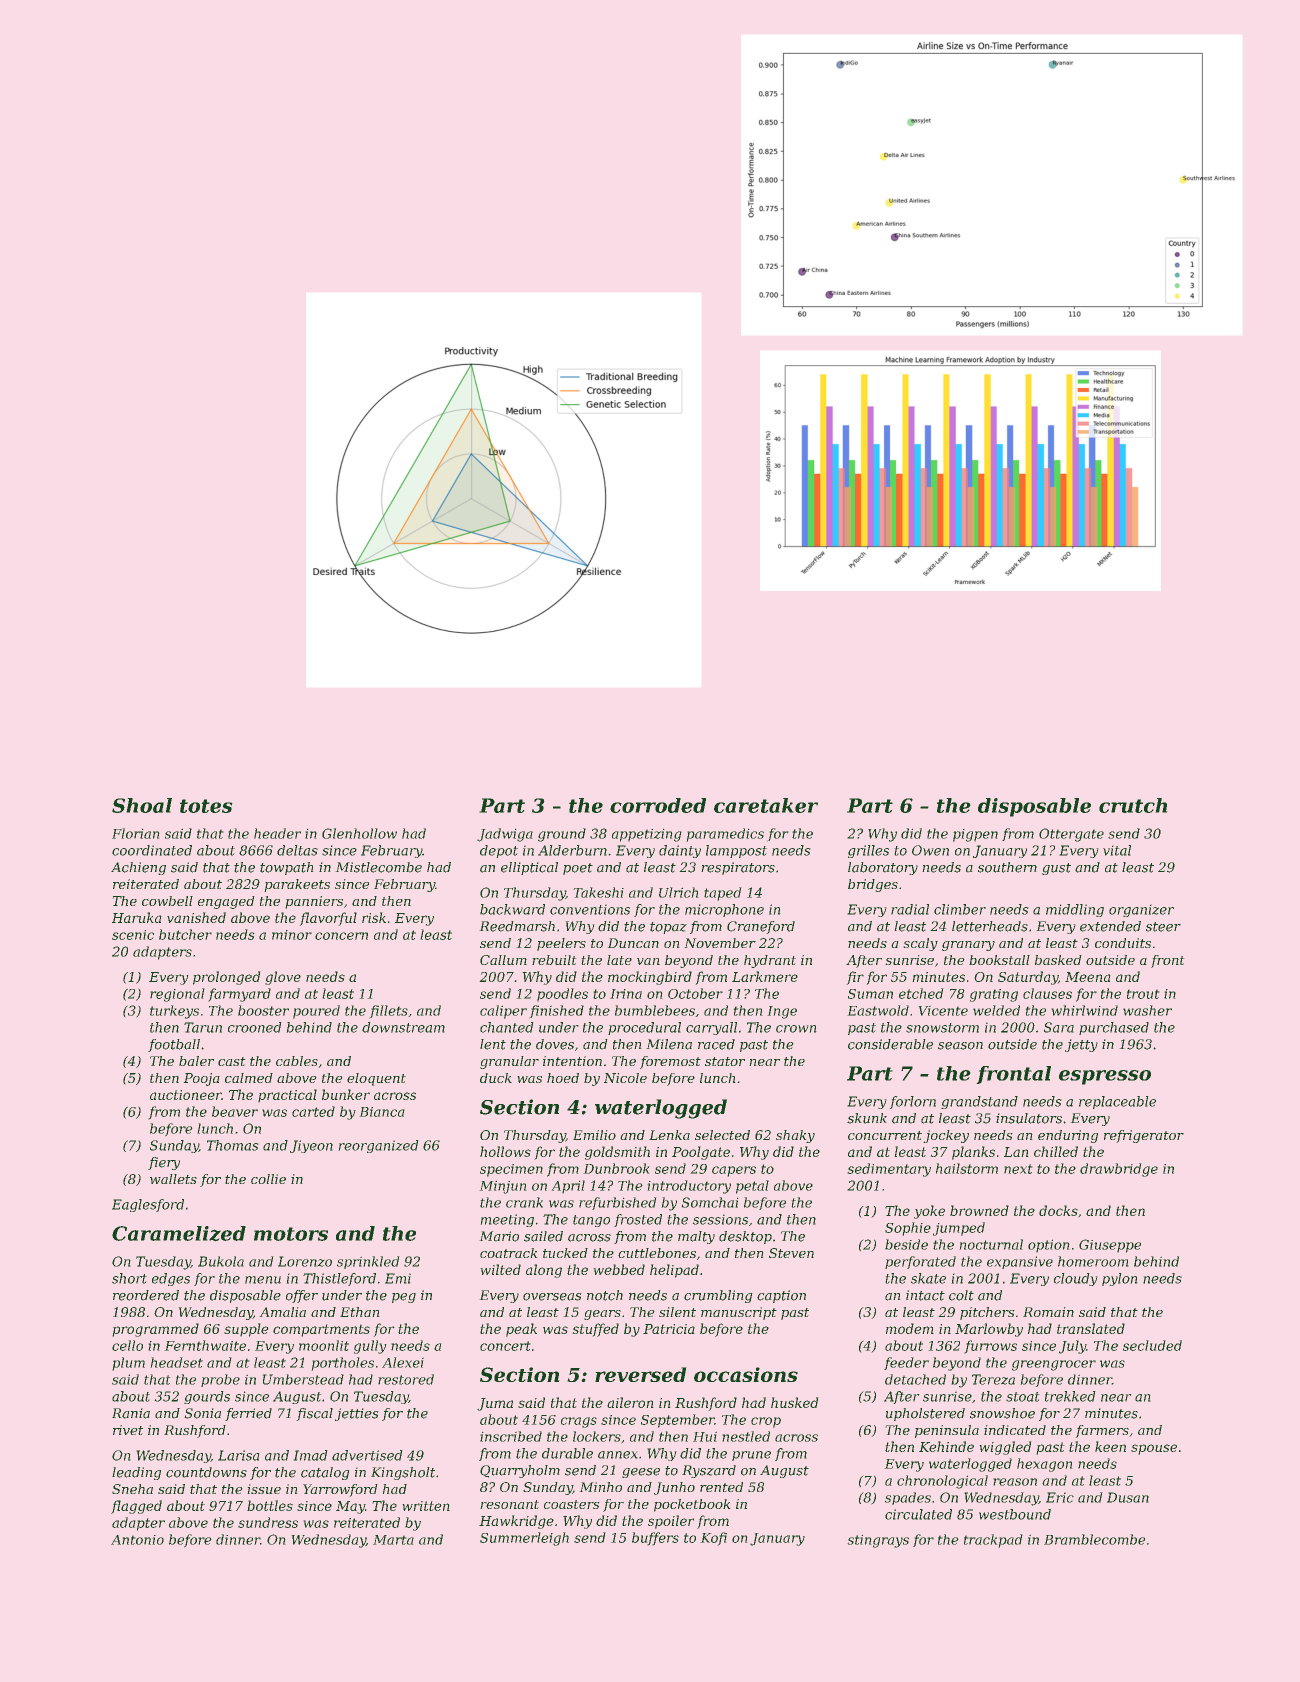 The image size is (1300, 1682). I want to click on Umberstead, so click(303, 1379).
